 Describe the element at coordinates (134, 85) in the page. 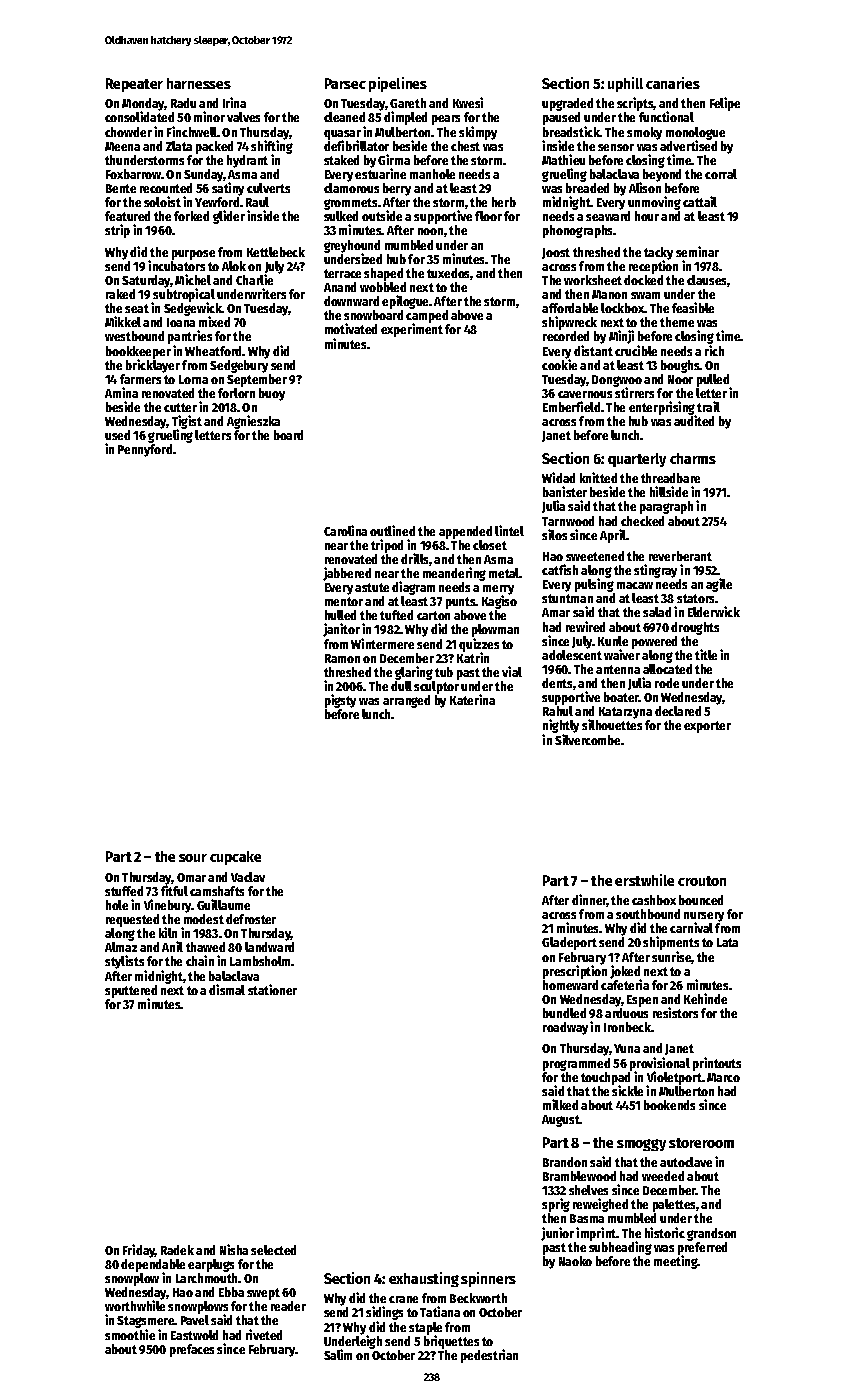

I see `Repeater` at that location.
